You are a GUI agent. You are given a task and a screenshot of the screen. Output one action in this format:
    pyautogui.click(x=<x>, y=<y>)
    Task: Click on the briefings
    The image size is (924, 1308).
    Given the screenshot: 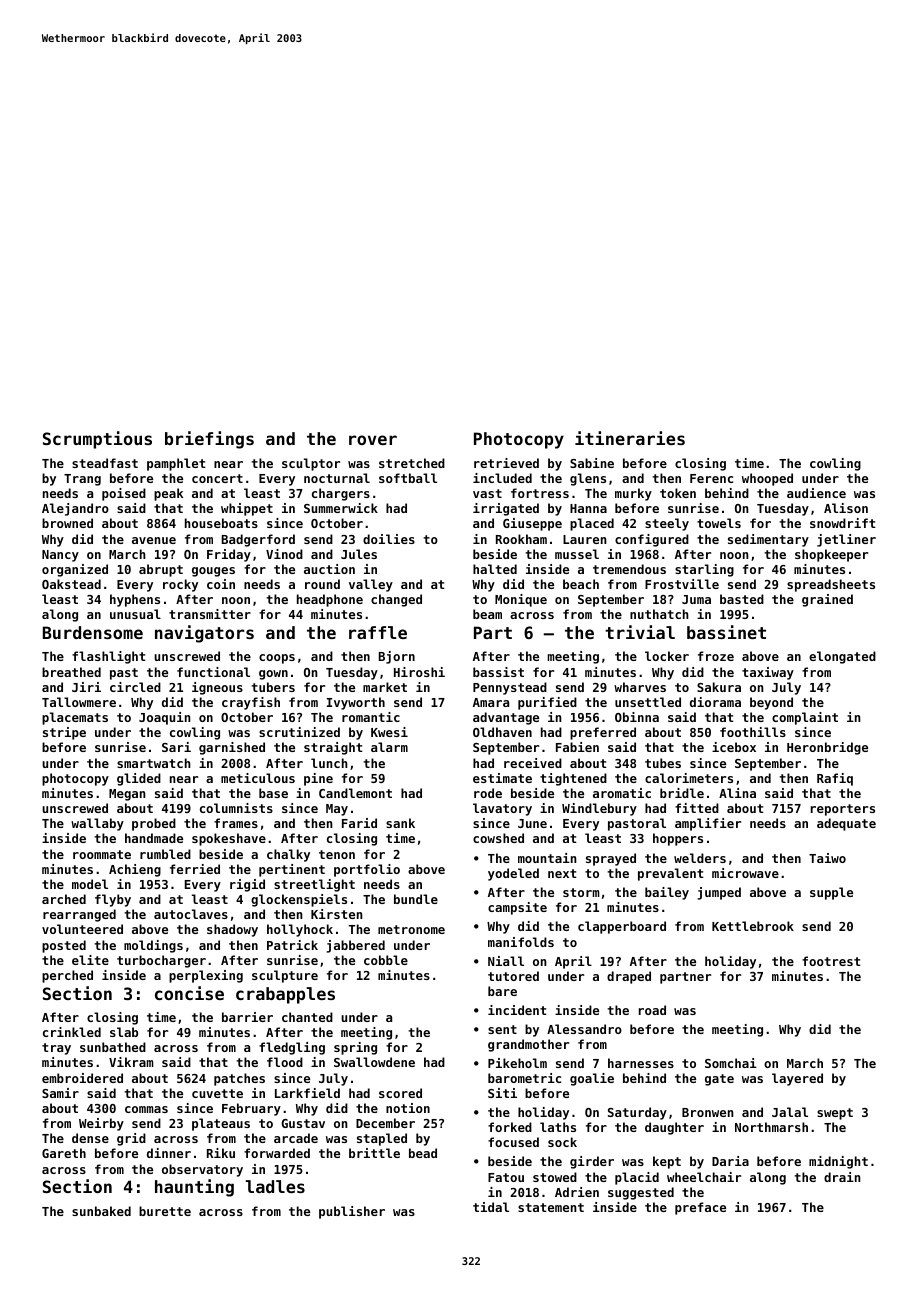 What is the action you would take?
    pyautogui.click(x=209, y=440)
